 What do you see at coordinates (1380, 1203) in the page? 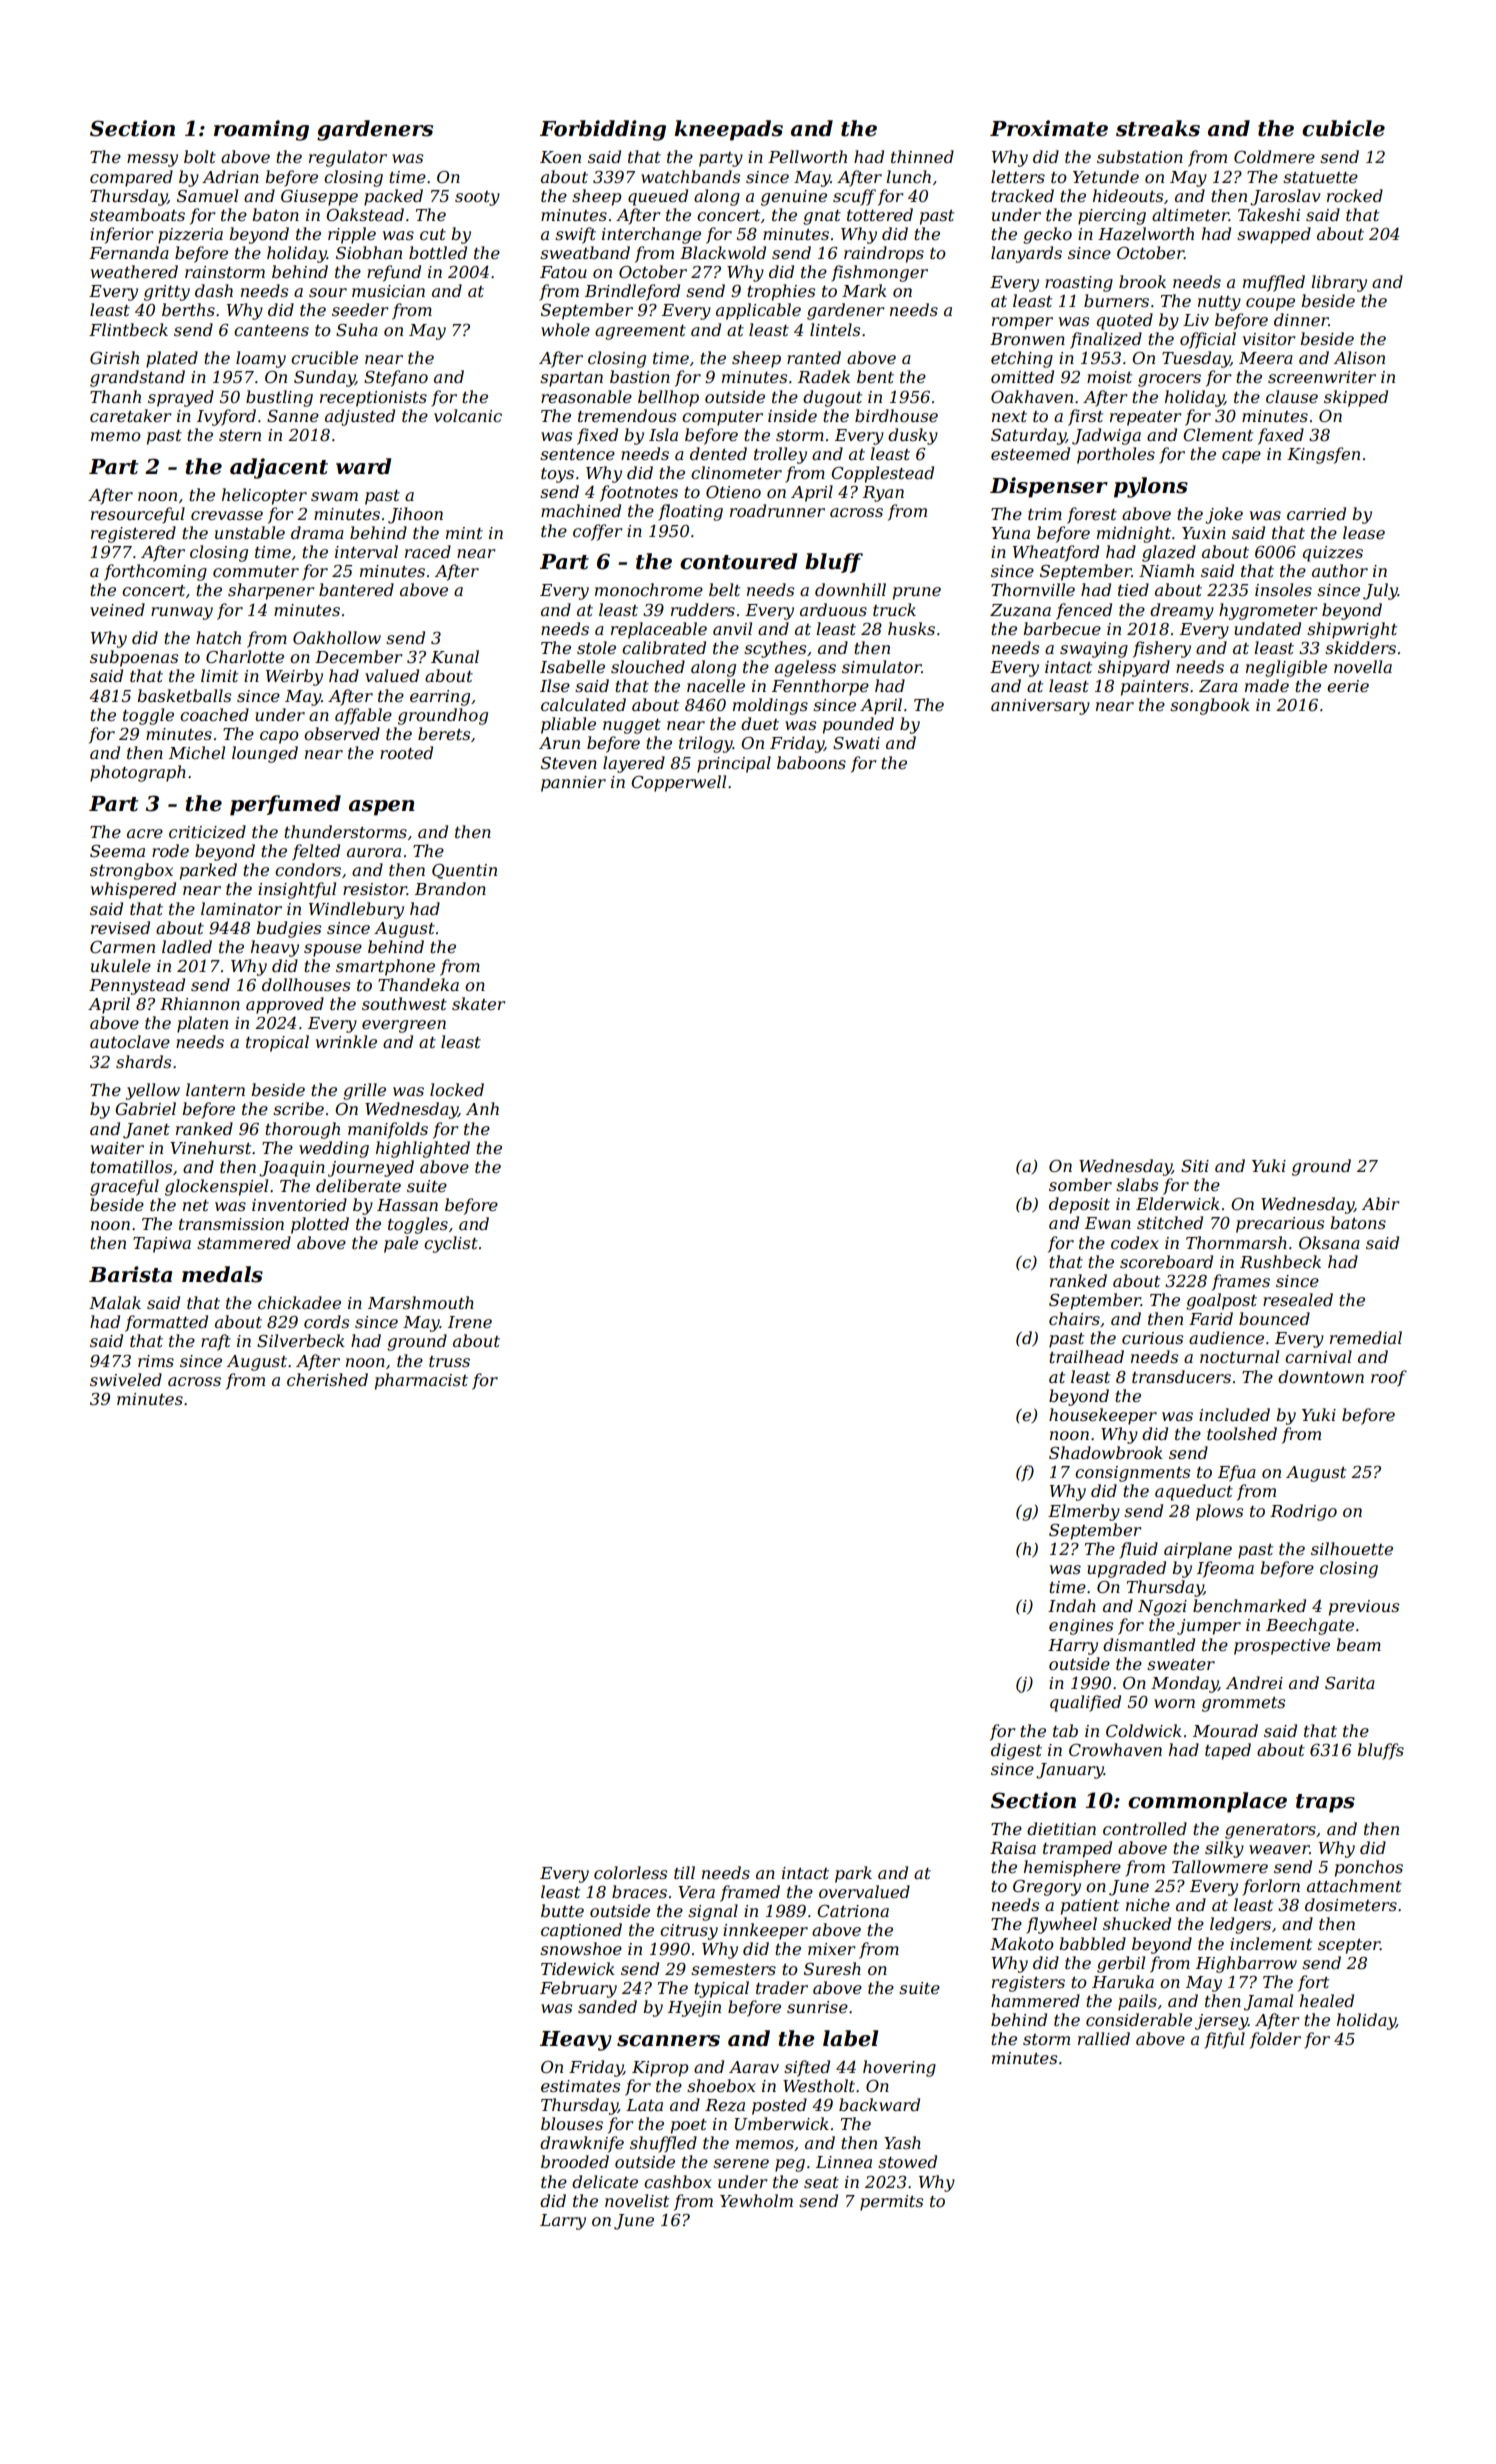
I see `Abir` at bounding box center [1380, 1203].
